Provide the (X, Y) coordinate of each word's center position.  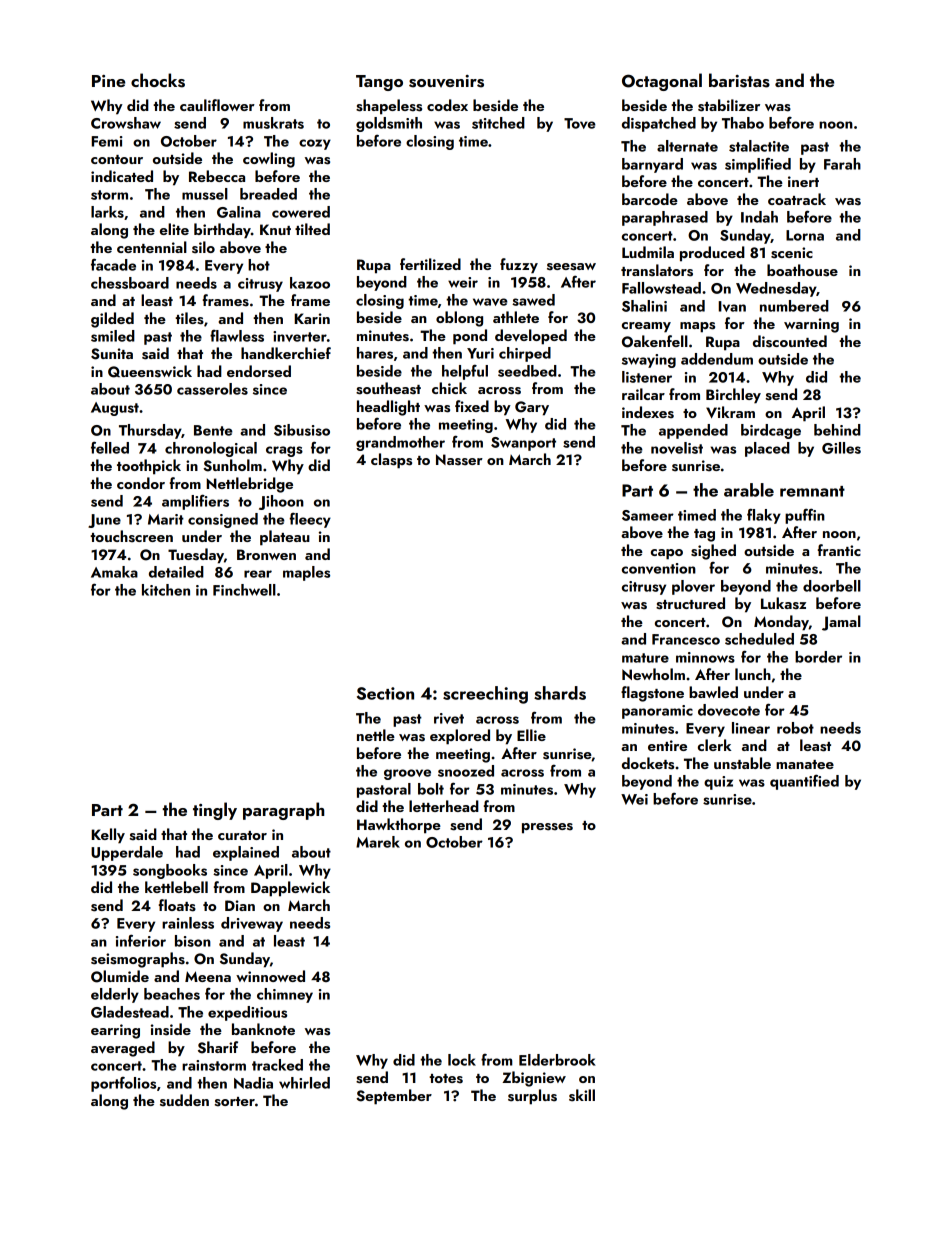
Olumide (120, 976)
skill (582, 1095)
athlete (516, 317)
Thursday (150, 431)
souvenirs (446, 81)
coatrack (797, 199)
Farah (842, 164)
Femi (107, 141)
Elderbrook (557, 1060)
